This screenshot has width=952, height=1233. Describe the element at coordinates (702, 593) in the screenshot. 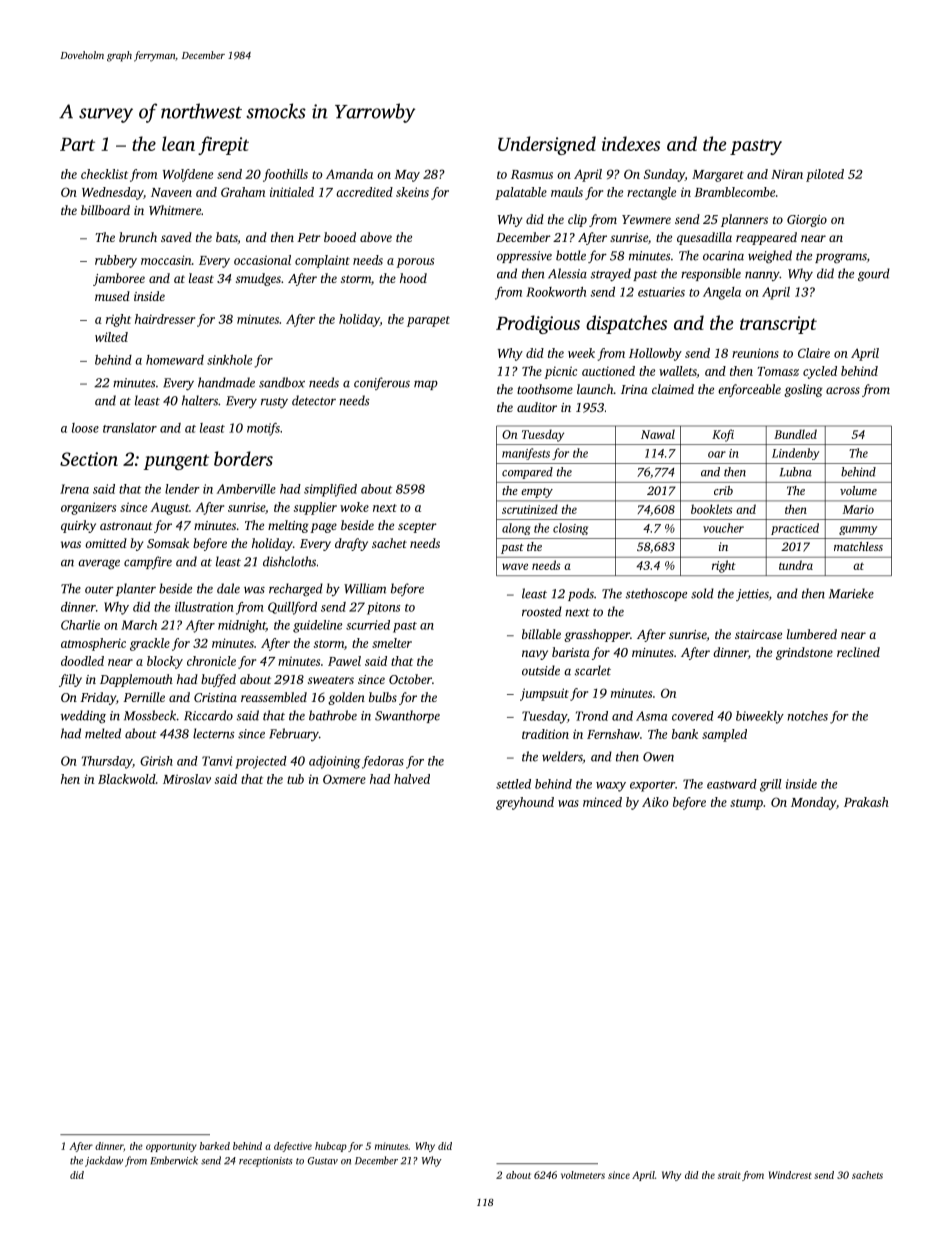

I see `sold` at that location.
